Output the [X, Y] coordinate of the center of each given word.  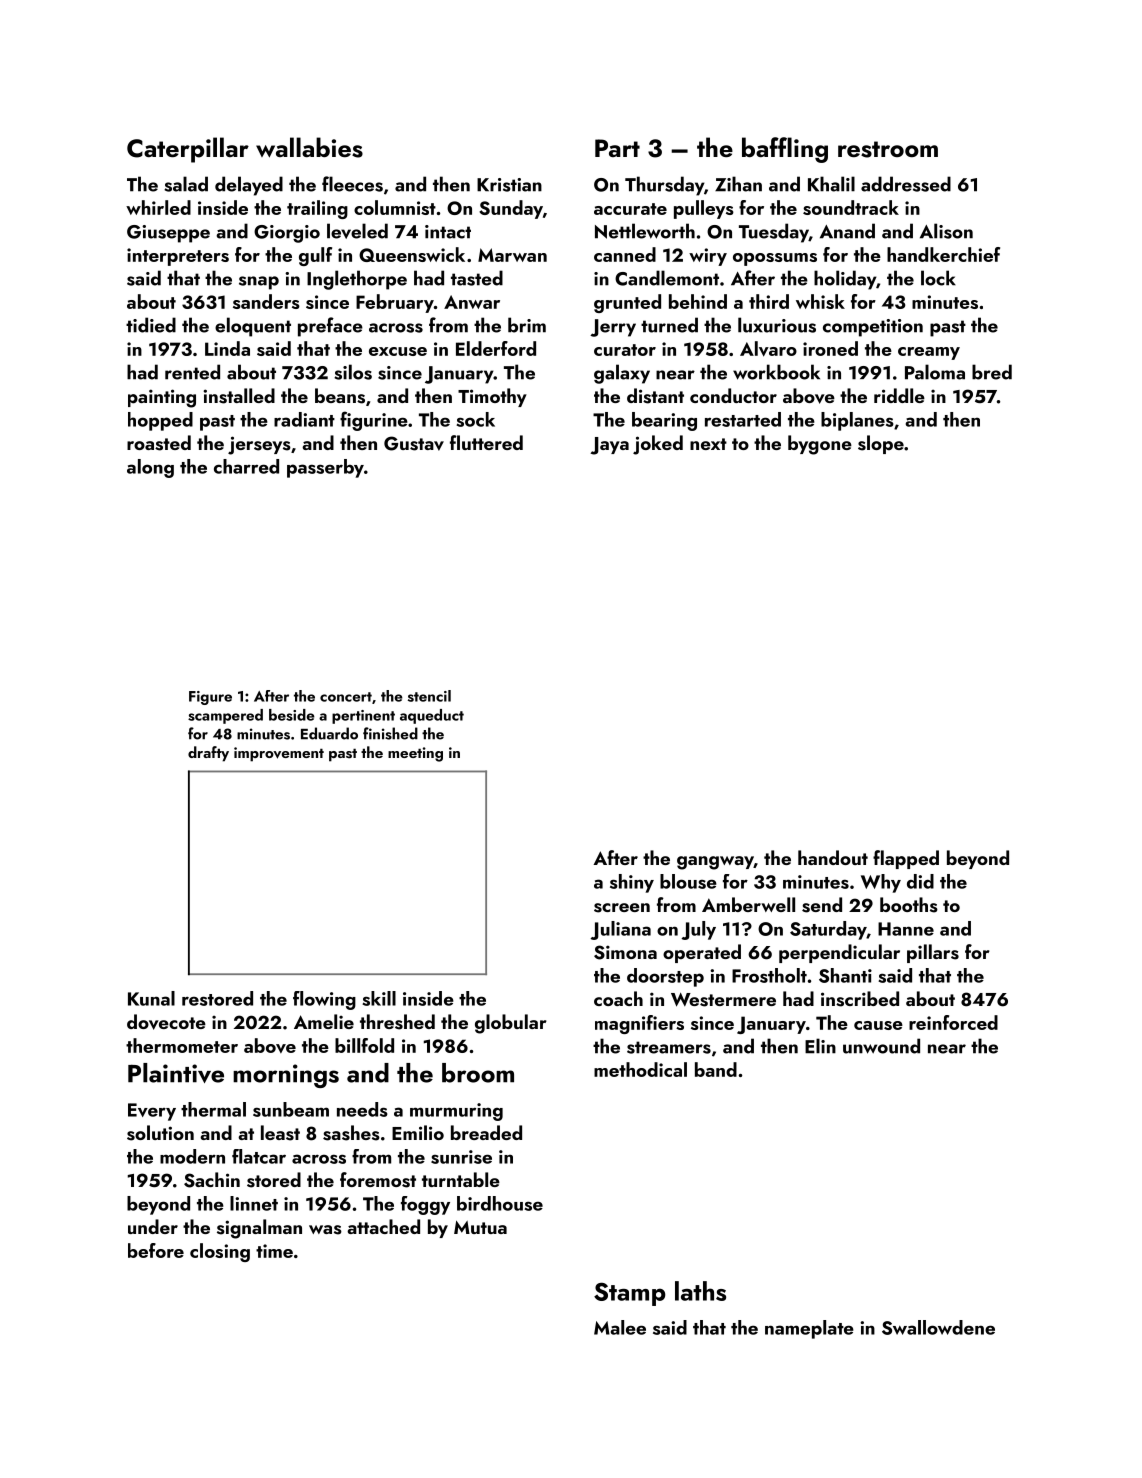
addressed [906, 184]
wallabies [309, 147]
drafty [208, 754]
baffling [785, 150]
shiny [632, 883]
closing [220, 1252]
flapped [906, 859]
